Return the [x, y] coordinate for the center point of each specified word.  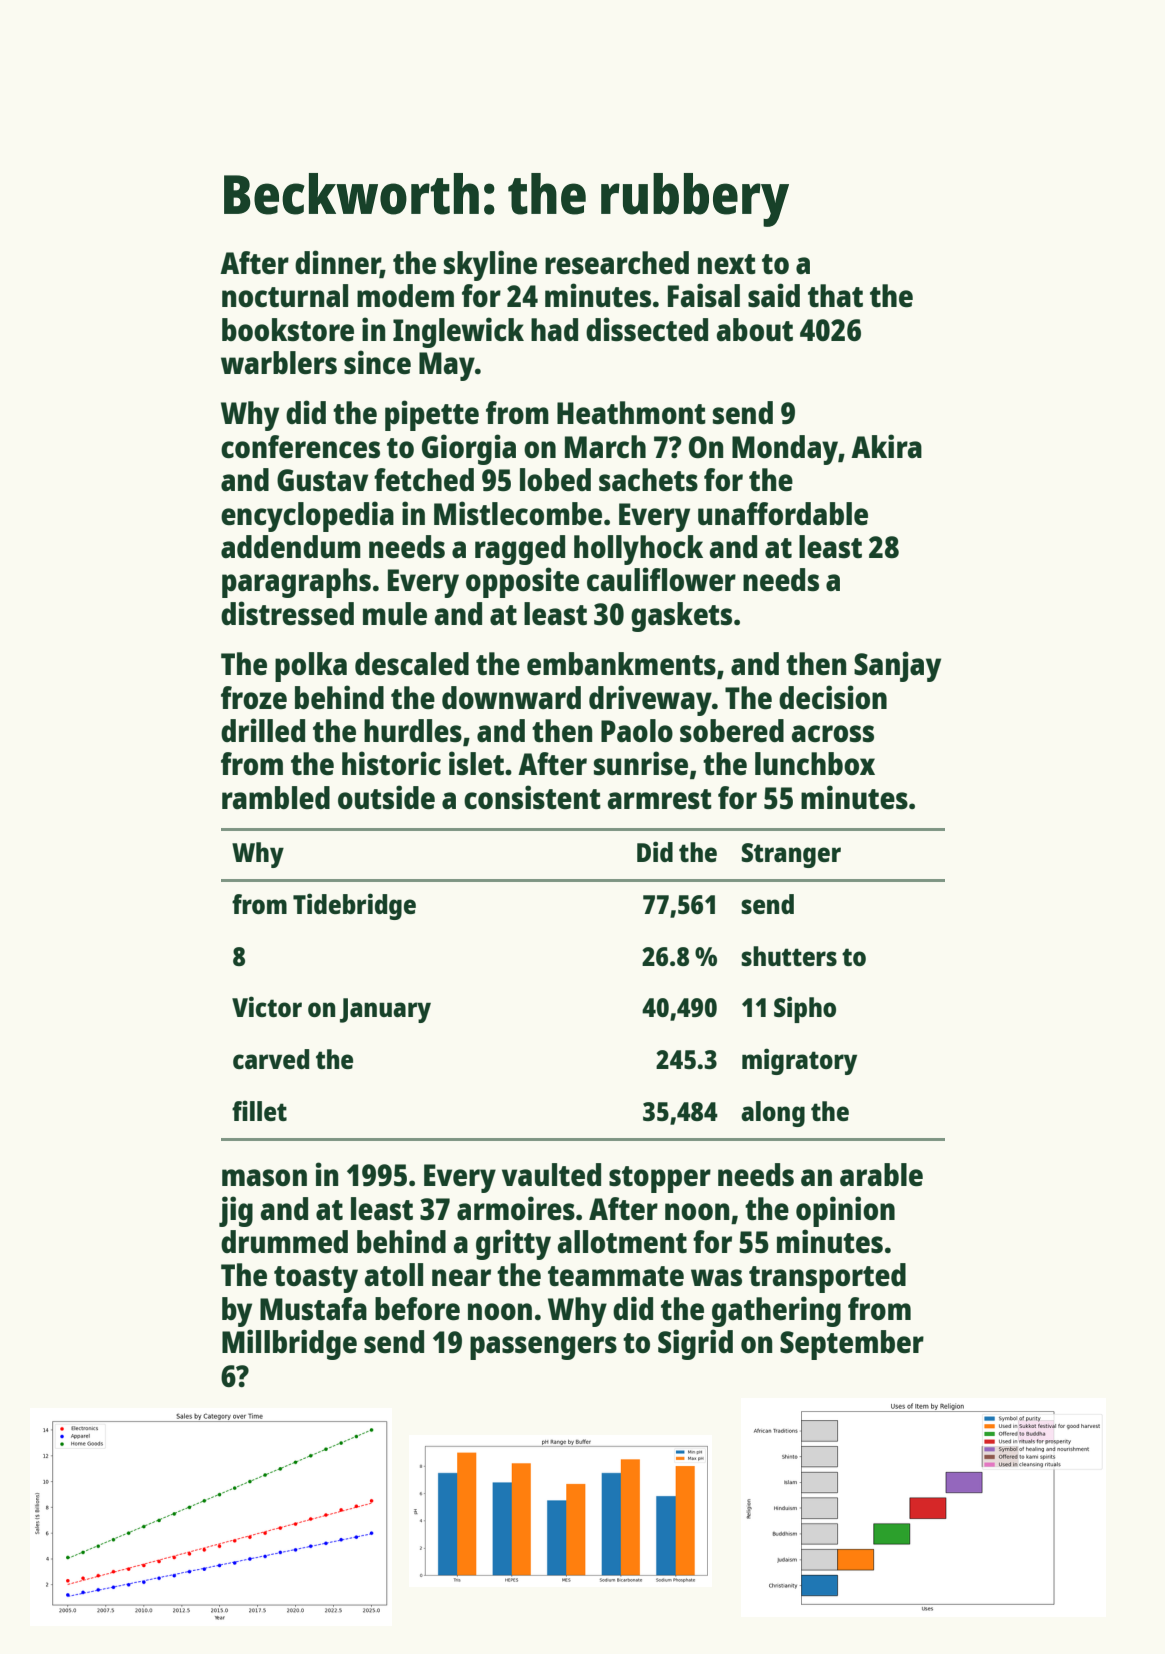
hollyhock [638, 550]
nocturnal [285, 295]
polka [311, 667]
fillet [259, 1110]
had [554, 329]
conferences [300, 447]
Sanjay [897, 666]
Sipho [805, 1009]
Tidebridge [354, 906]
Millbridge [289, 1344]
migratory [799, 1061]
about [754, 329]
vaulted [551, 1175]
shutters [789, 956]
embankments [621, 664]
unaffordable [783, 514]
